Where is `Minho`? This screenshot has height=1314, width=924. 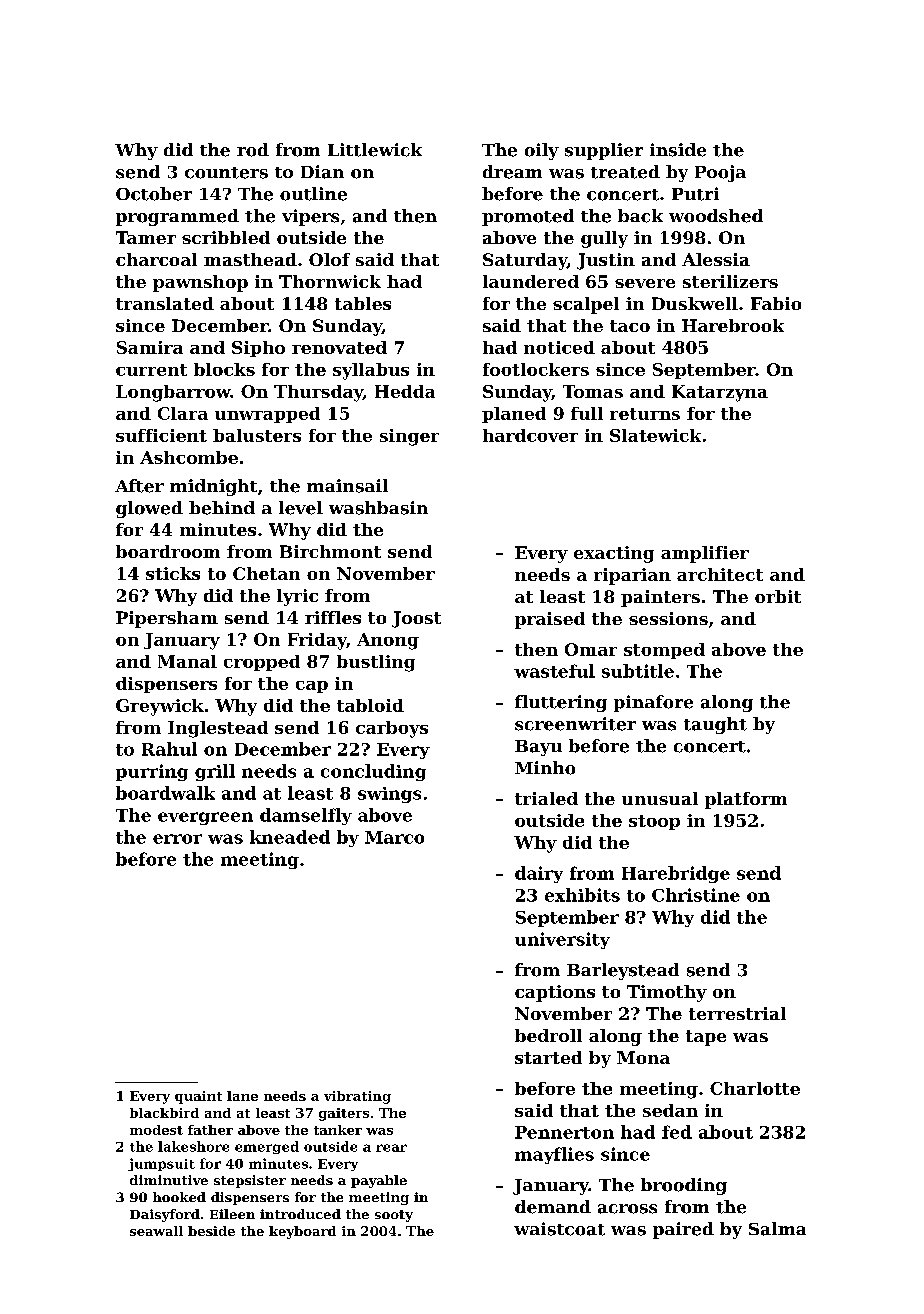
Minho is located at coordinates (545, 768).
